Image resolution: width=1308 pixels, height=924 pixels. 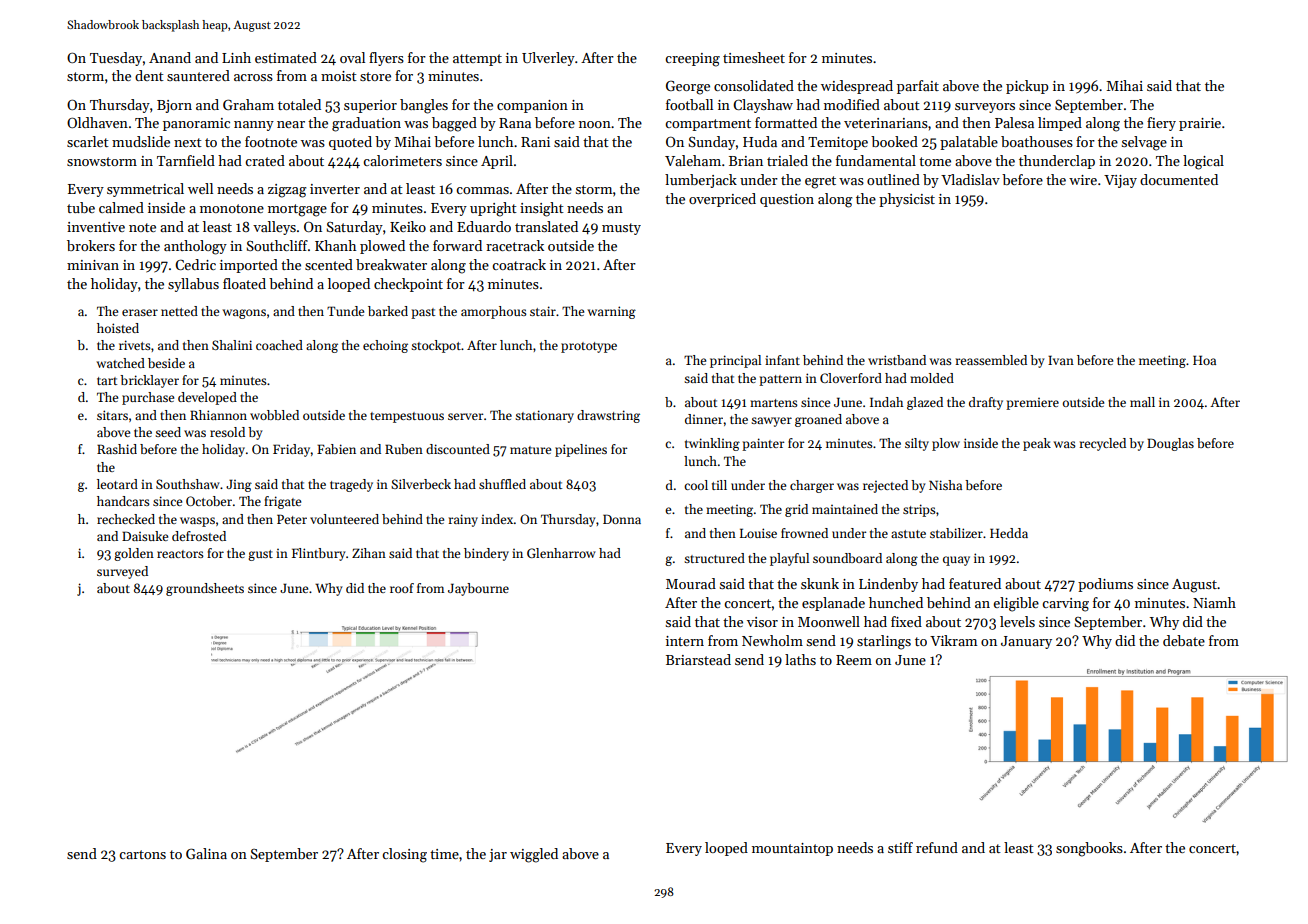 What do you see at coordinates (142, 854) in the document?
I see `cartons` at bounding box center [142, 854].
